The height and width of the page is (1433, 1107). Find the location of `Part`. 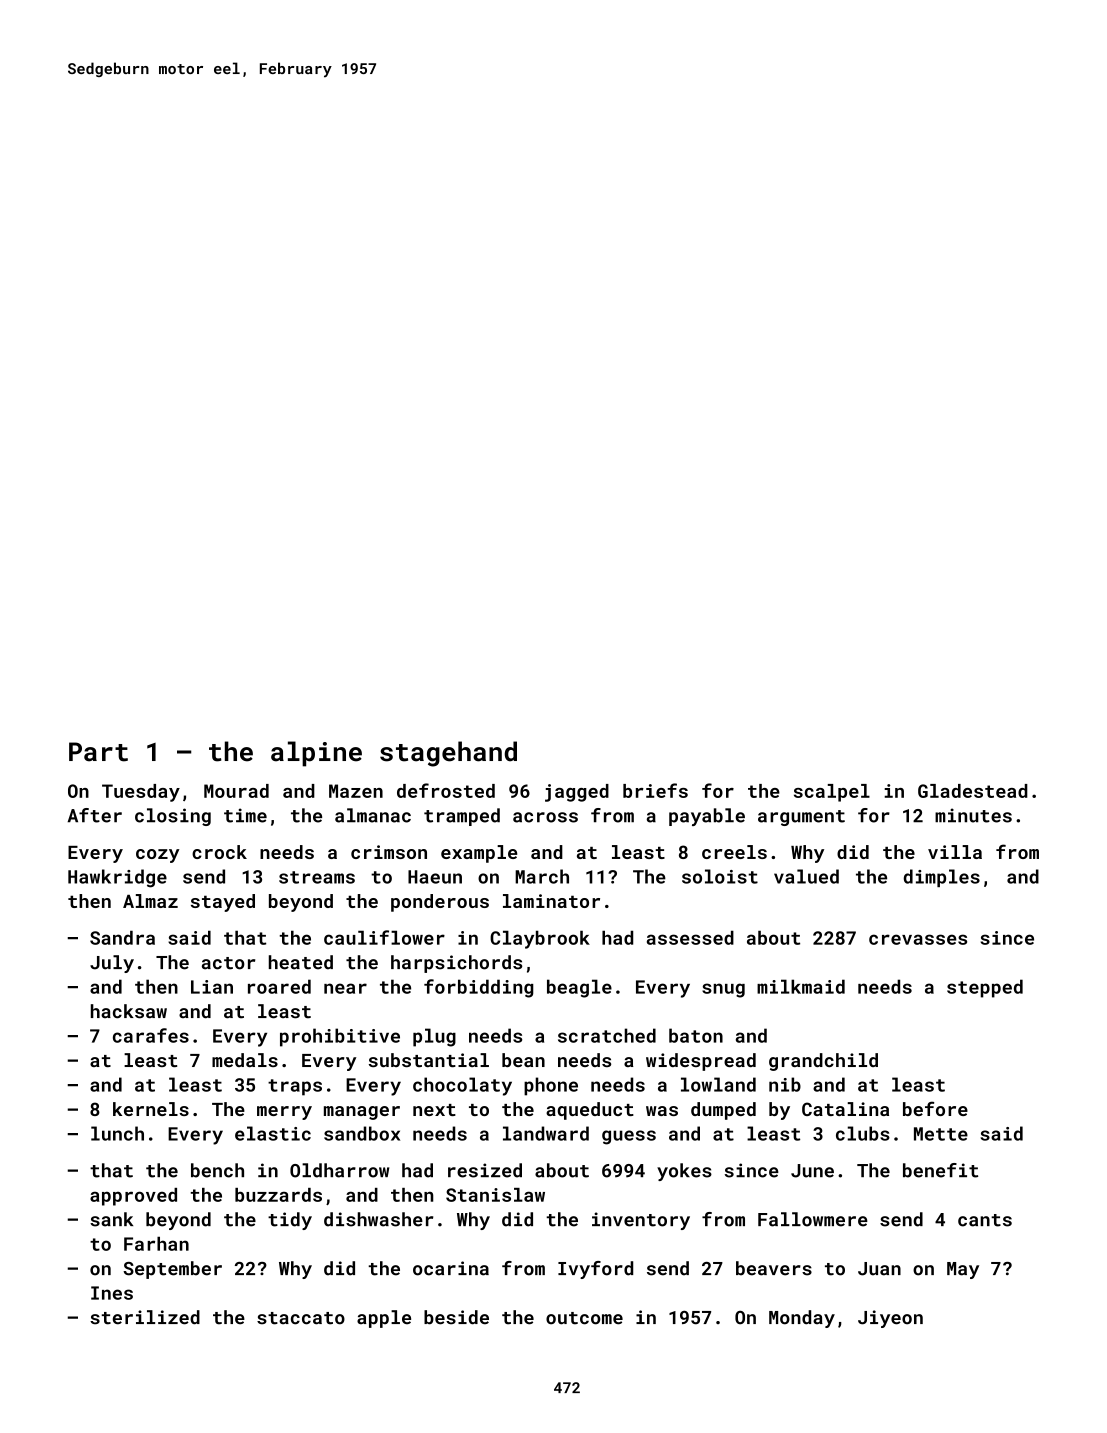

Part is located at coordinates (98, 752).
